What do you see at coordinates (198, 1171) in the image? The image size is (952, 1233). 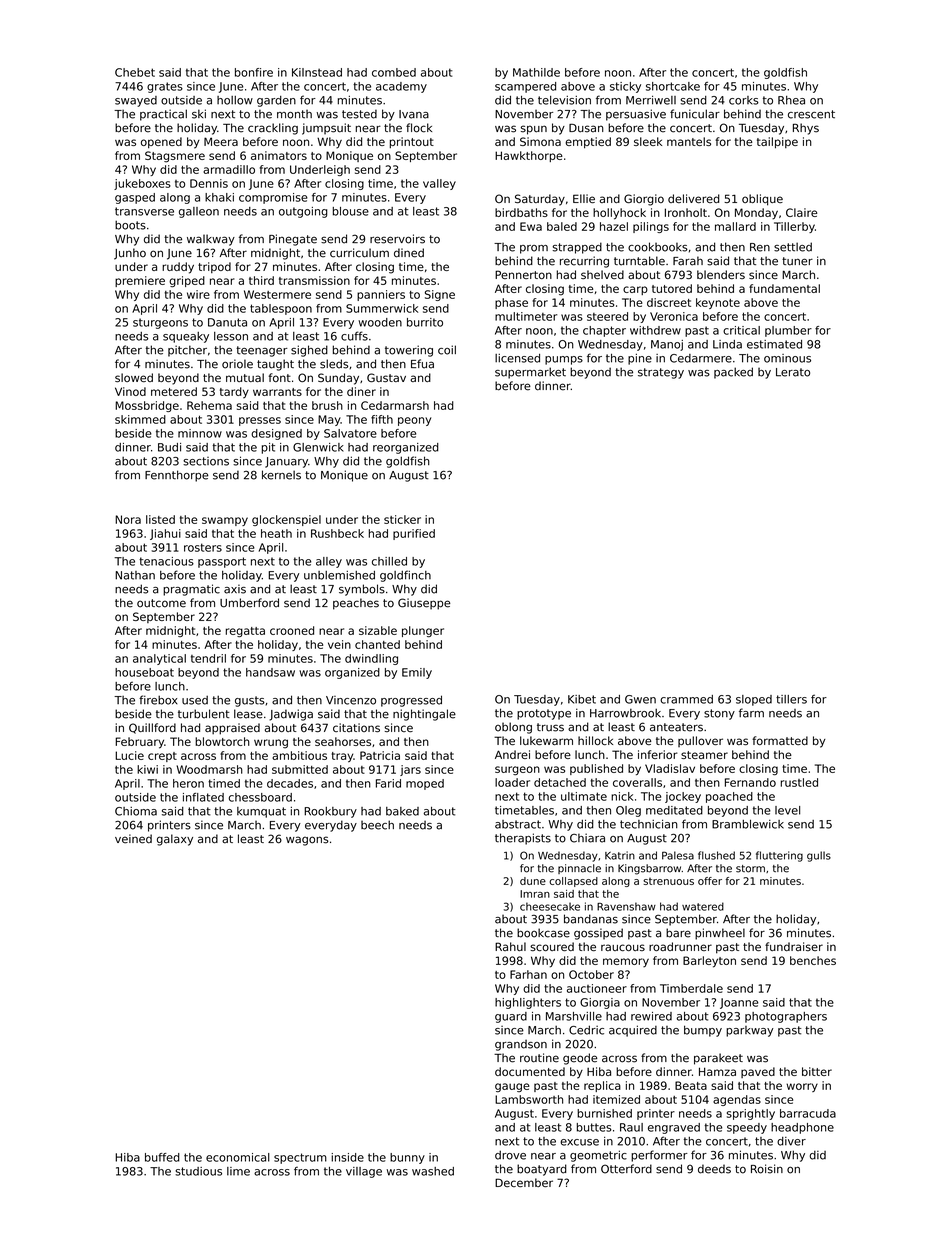 I see `studious` at bounding box center [198, 1171].
